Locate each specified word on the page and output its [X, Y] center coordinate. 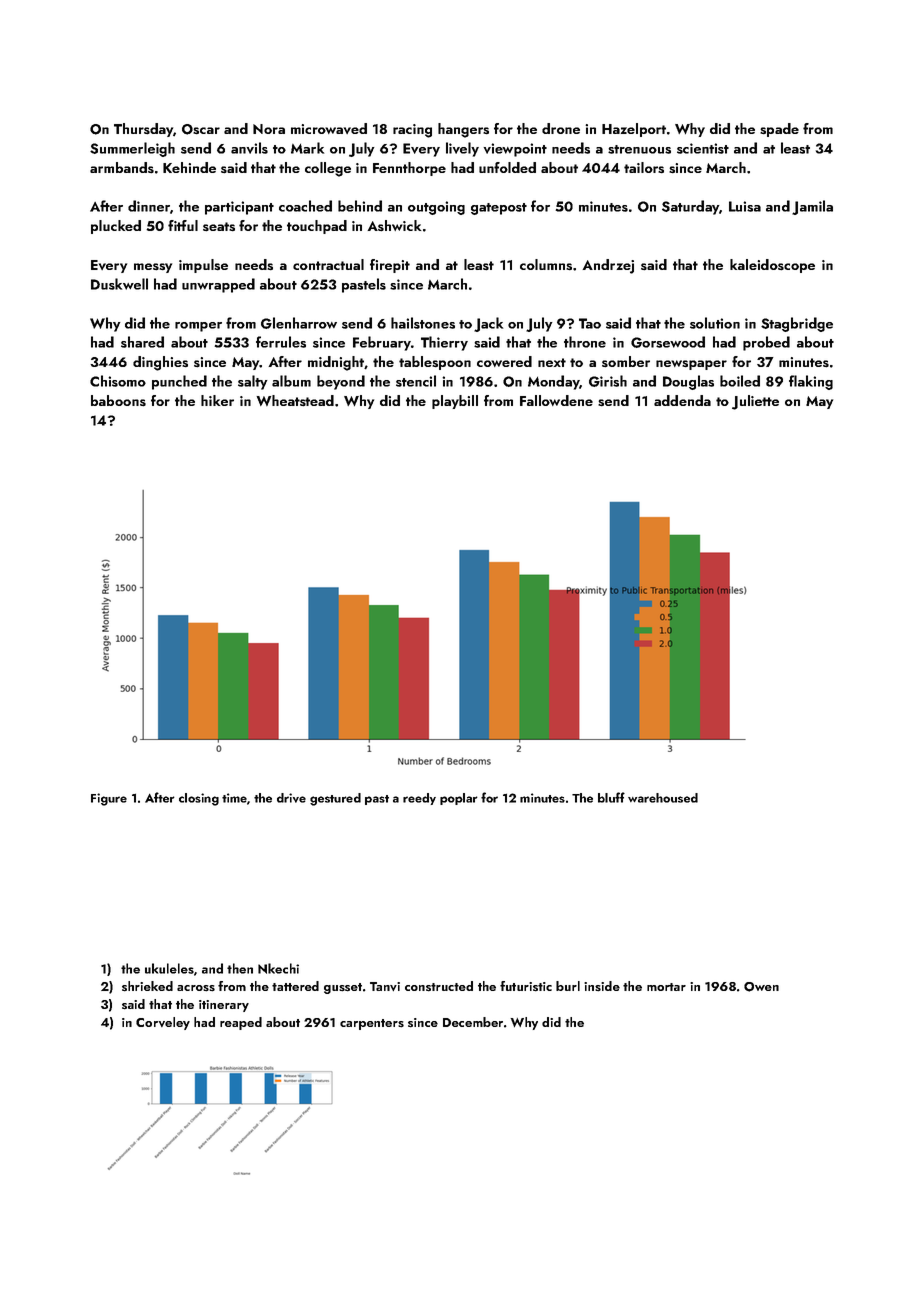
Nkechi [278, 968]
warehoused [663, 798]
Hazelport [634, 130]
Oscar [201, 129]
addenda [682, 400]
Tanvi [385, 986]
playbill [455, 402]
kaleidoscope [772, 266]
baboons [118, 400]
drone [561, 128]
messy [153, 268]
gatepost [499, 209]
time [234, 798]
